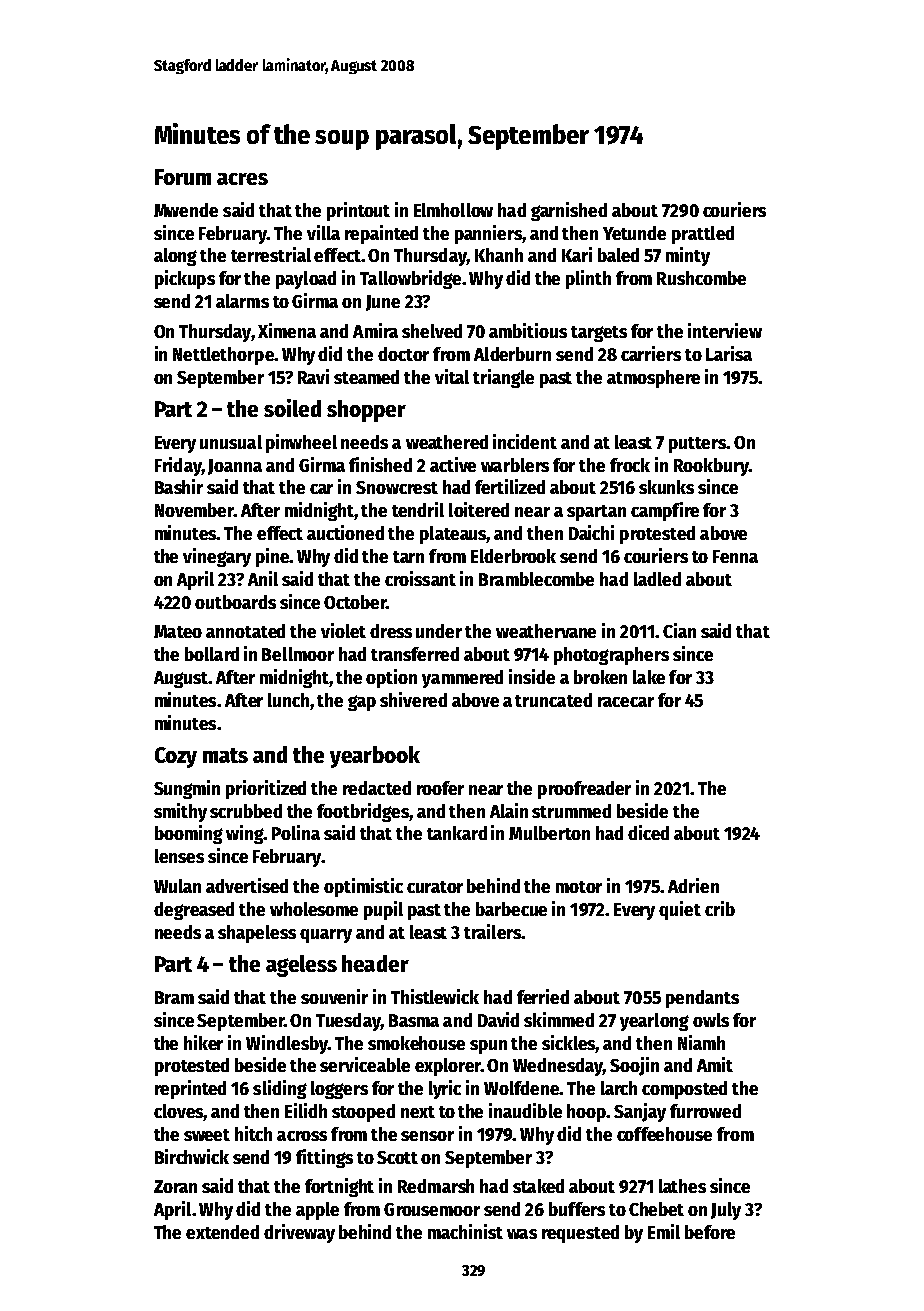 Image resolution: width=924 pixels, height=1311 pixels. I want to click on garnished, so click(569, 211).
